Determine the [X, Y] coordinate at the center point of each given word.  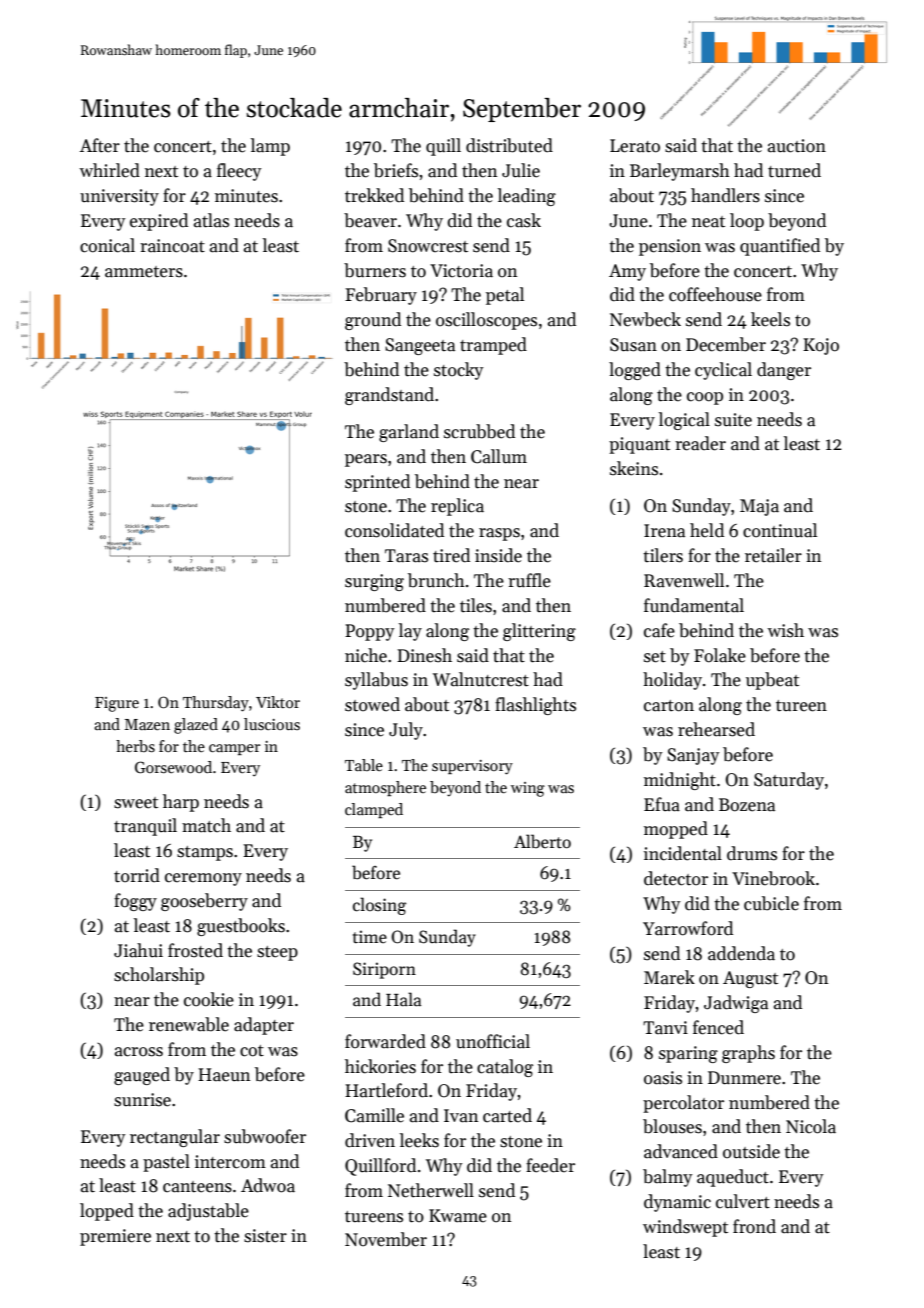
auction [797, 146]
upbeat [772, 681]
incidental [683, 853]
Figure [117, 704]
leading [527, 197]
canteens [197, 1187]
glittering [539, 632]
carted [507, 1115]
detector [676, 878]
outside [751, 1151]
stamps [205, 853]
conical [107, 245]
